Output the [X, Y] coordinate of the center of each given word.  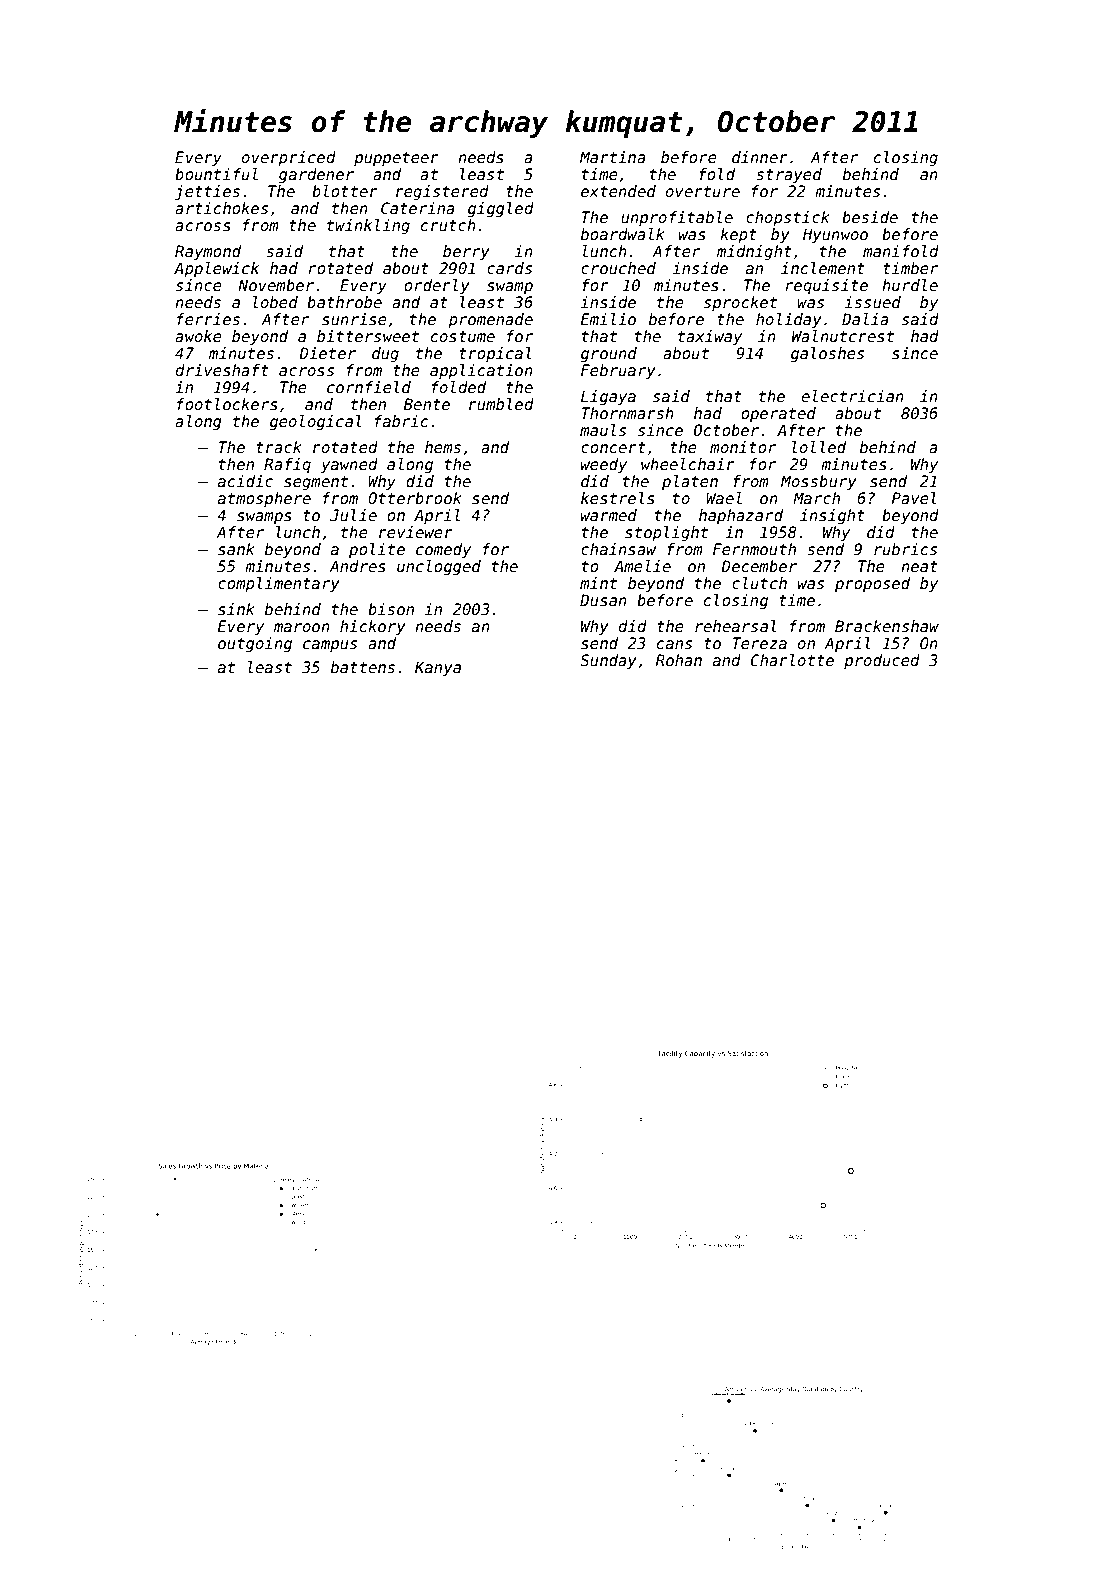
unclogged [439, 567]
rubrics [905, 549]
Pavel [914, 498]
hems [443, 447]
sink [236, 609]
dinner [760, 157]
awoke [198, 336]
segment [316, 483]
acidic [245, 481]
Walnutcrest [843, 336]
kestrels [618, 498]
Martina [613, 157]
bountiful [216, 174]
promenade [490, 320]
